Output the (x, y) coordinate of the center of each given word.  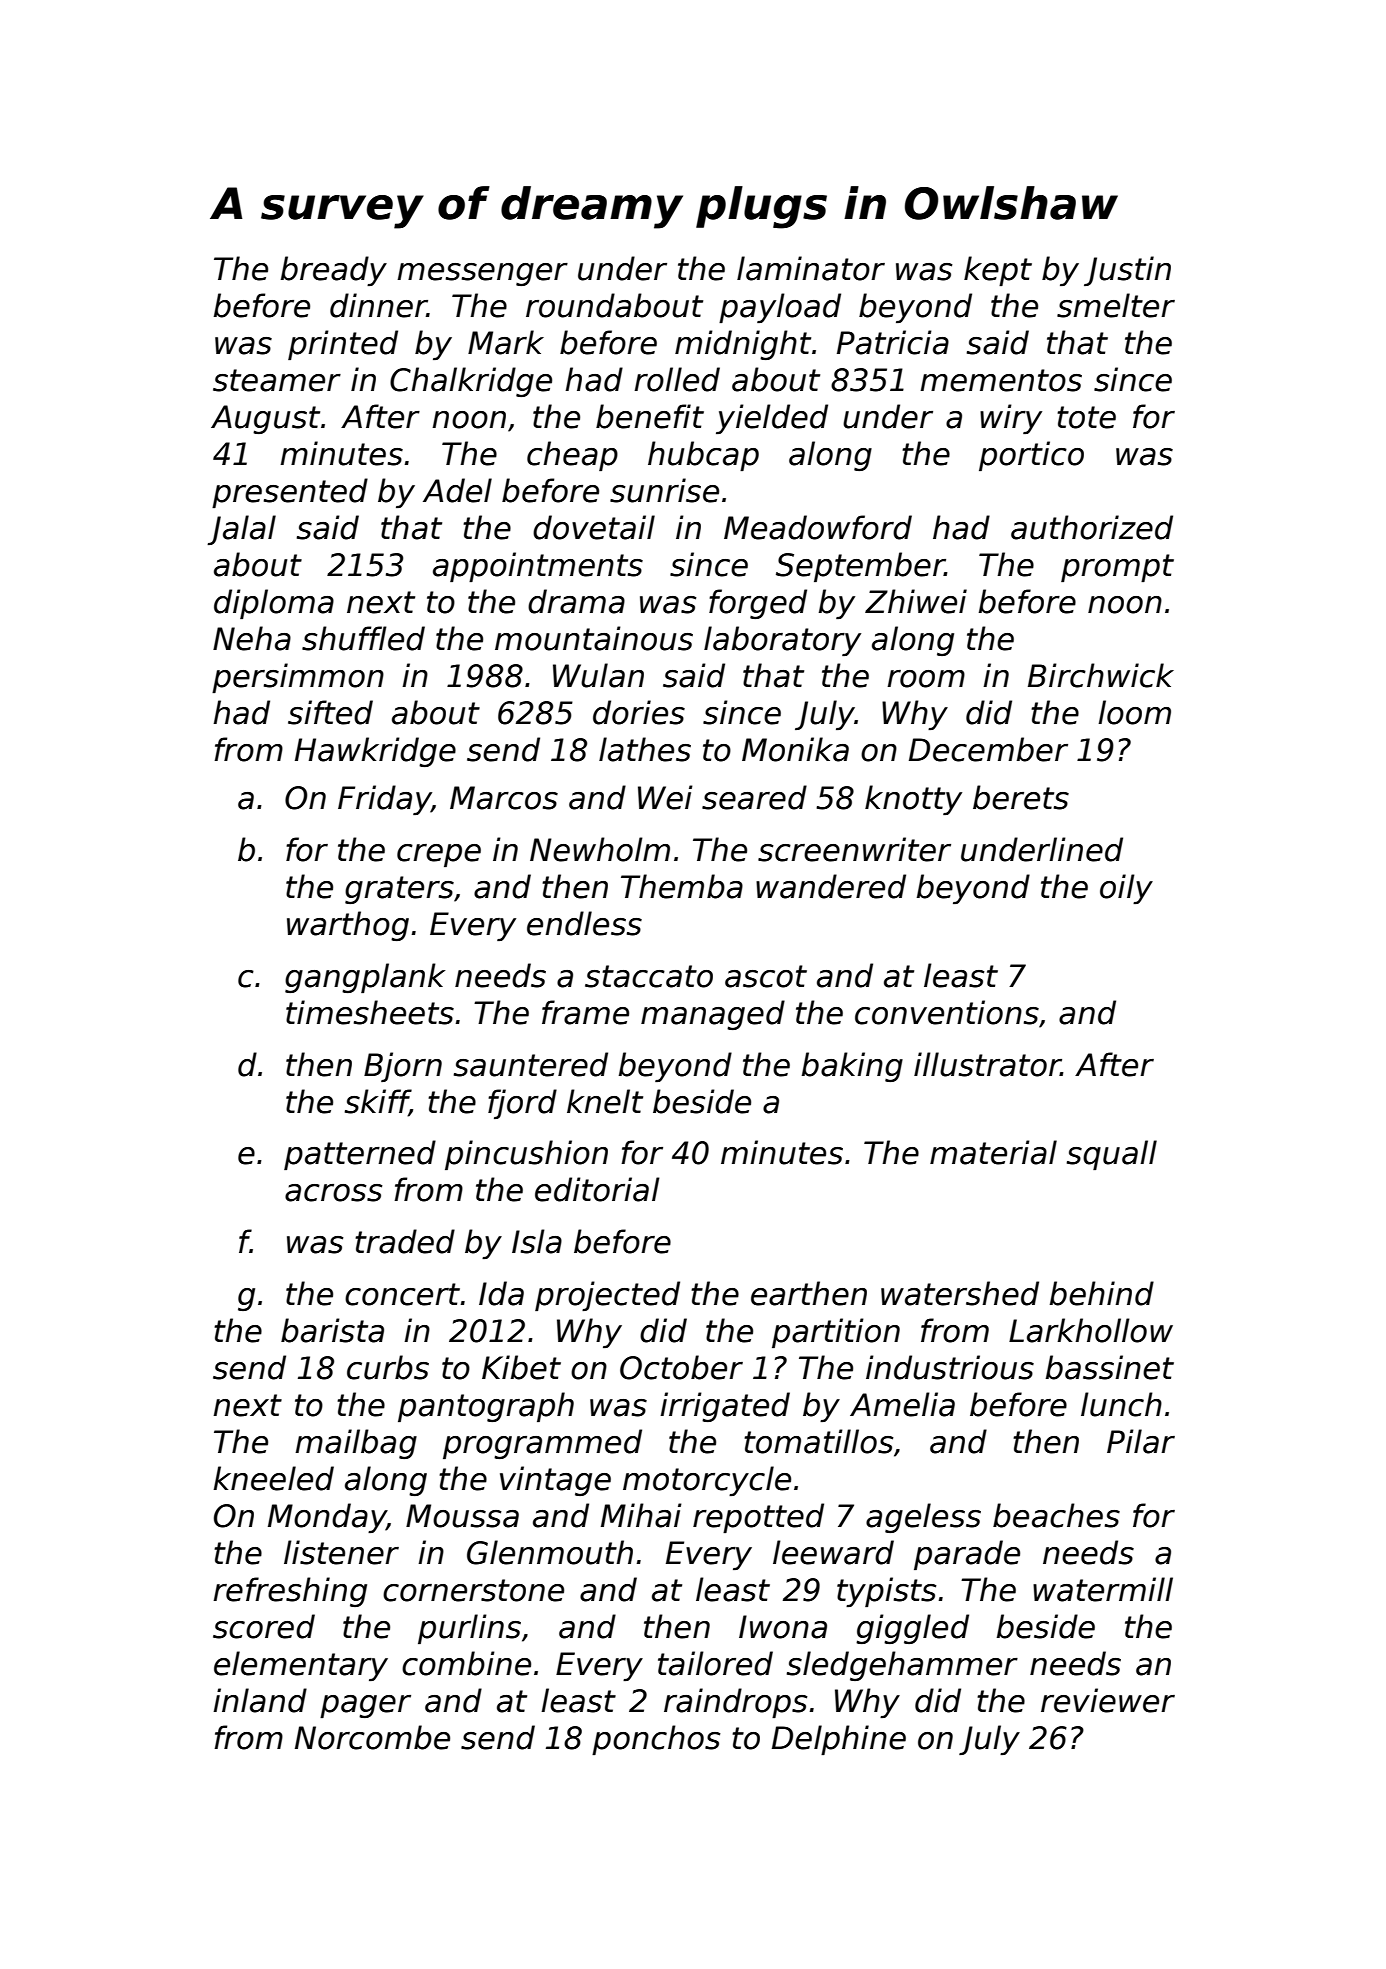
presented (290, 493)
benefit (650, 416)
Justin (1127, 271)
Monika (795, 749)
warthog (348, 926)
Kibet (521, 1367)
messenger (482, 274)
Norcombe (372, 1737)
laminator (811, 268)
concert (402, 1294)
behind (1102, 1293)
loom (1134, 712)
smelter (1116, 305)
